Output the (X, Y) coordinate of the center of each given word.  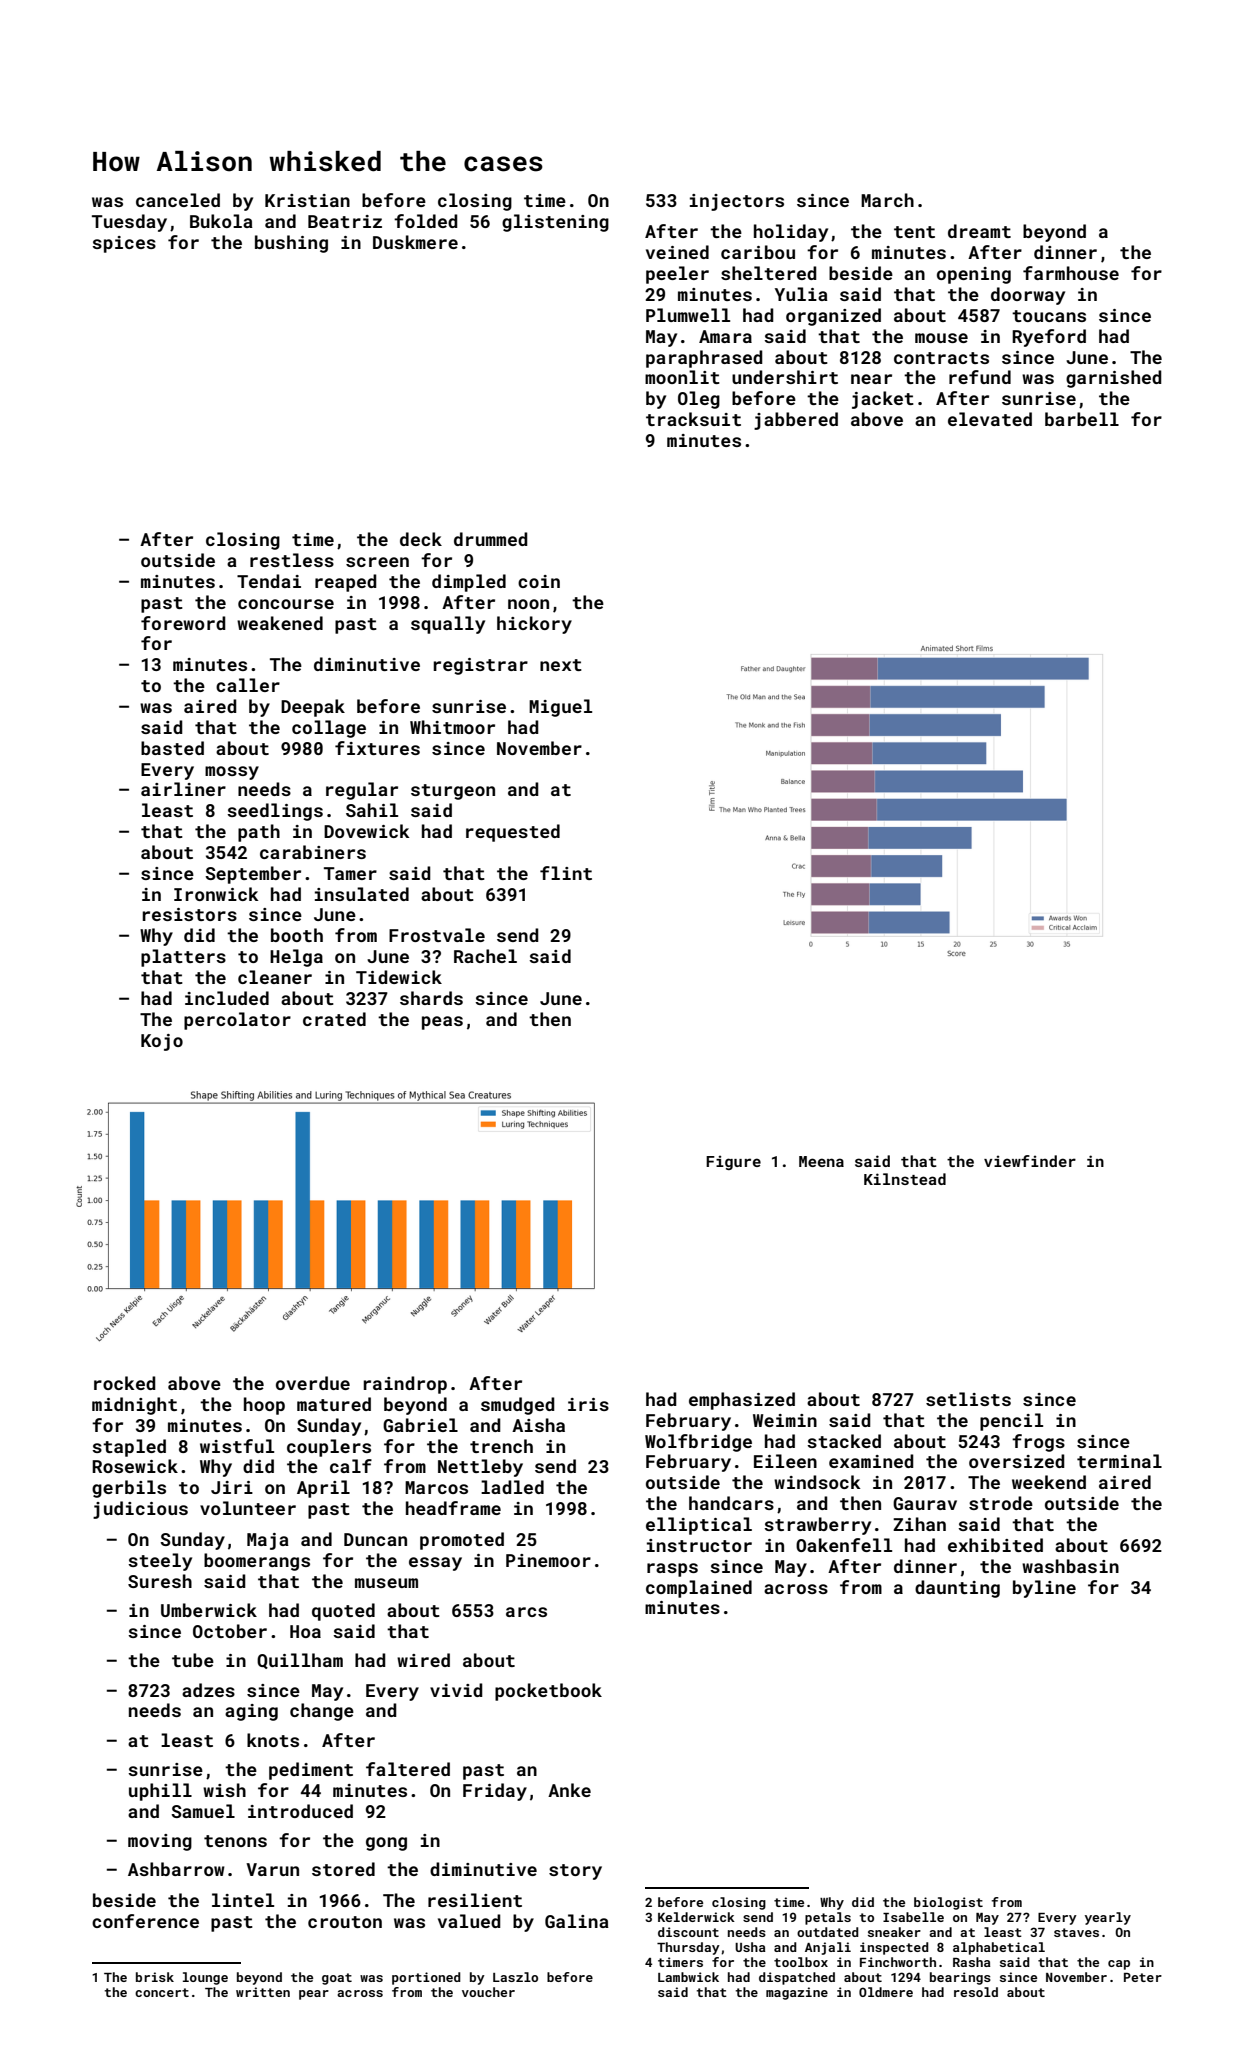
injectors (737, 202)
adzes (208, 1690)
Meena (821, 1161)
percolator (237, 1021)
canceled (178, 200)
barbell (1082, 419)
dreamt (979, 231)
